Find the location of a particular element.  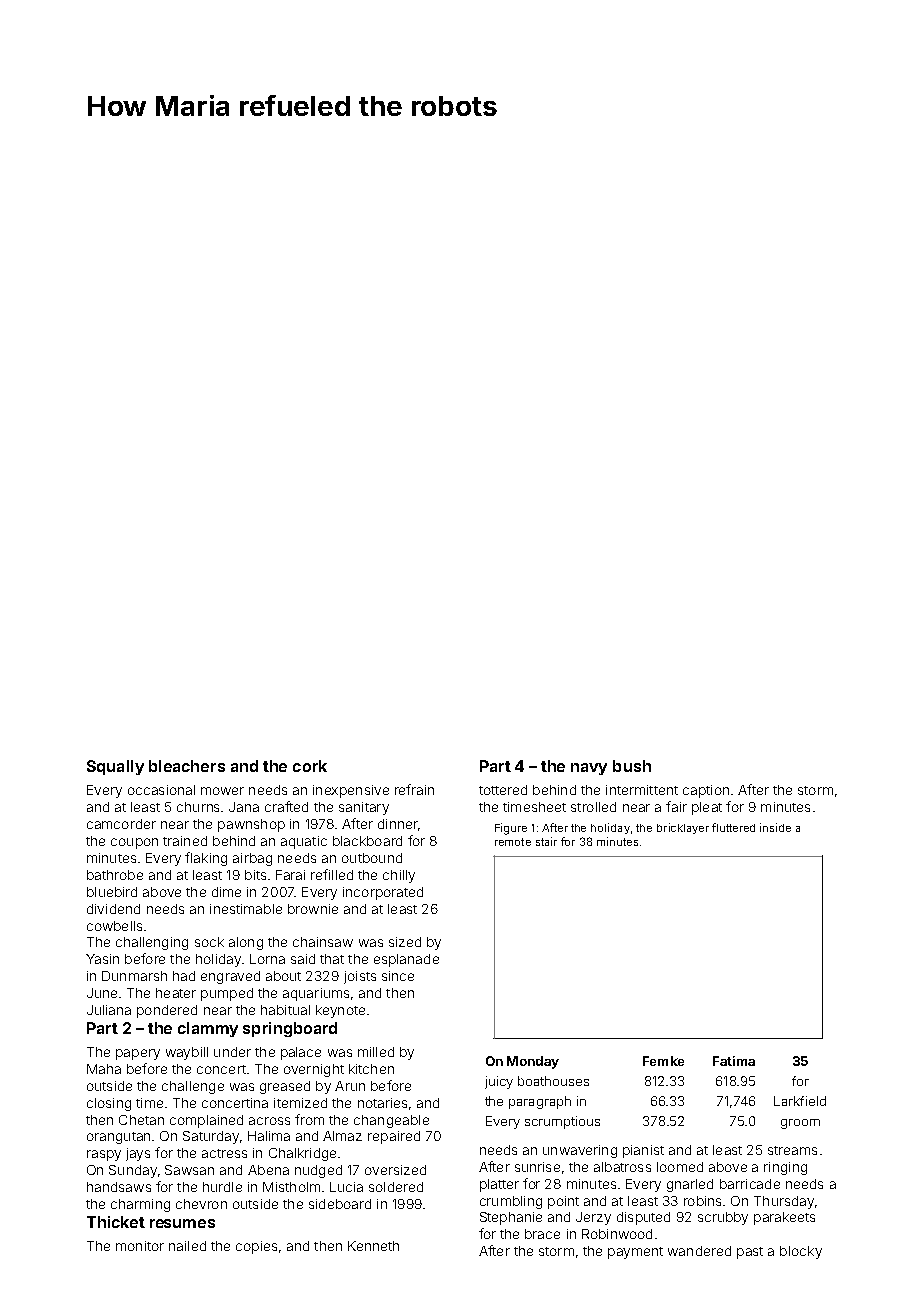

inside is located at coordinates (775, 827).
